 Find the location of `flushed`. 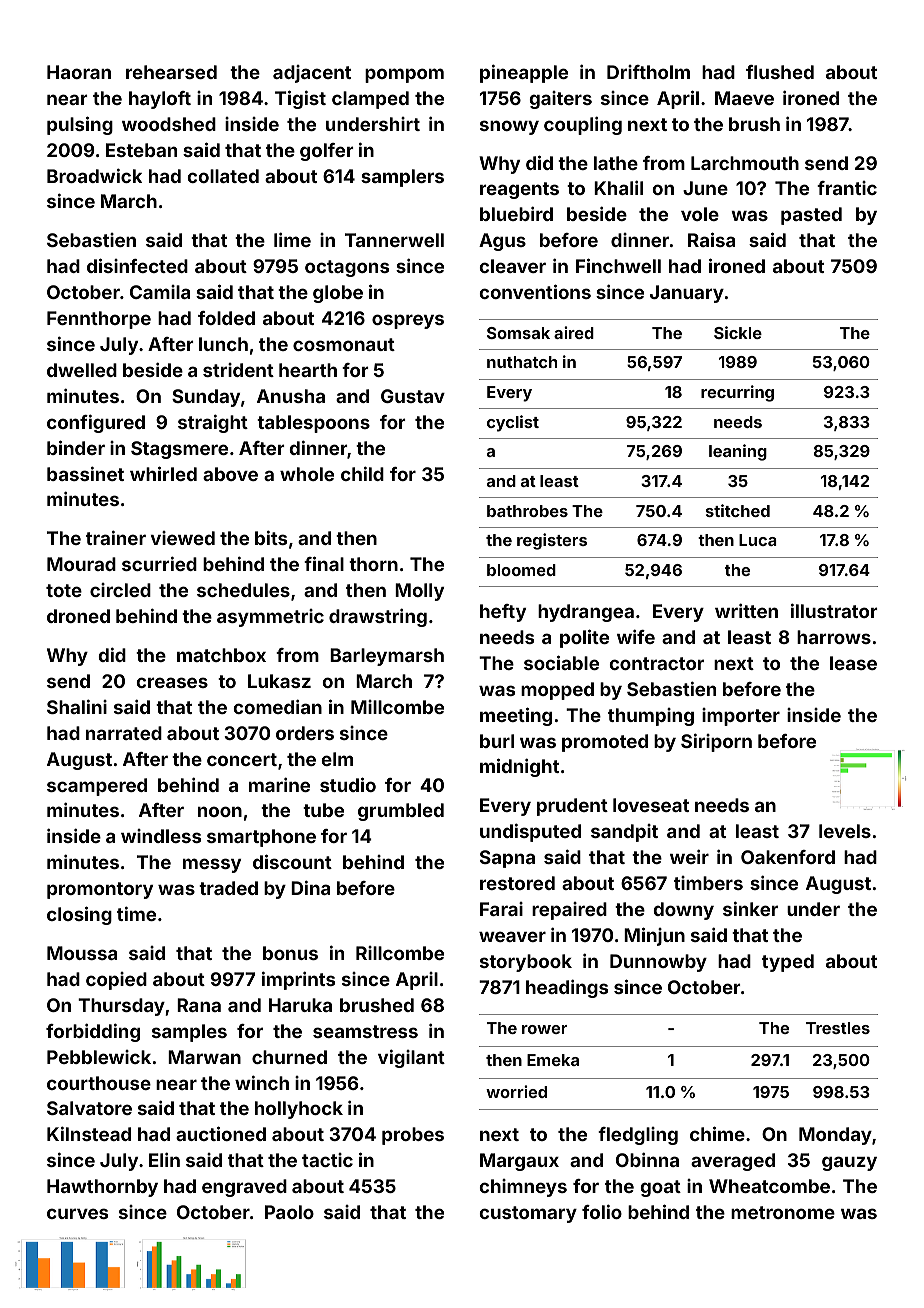

flushed is located at coordinates (780, 72).
